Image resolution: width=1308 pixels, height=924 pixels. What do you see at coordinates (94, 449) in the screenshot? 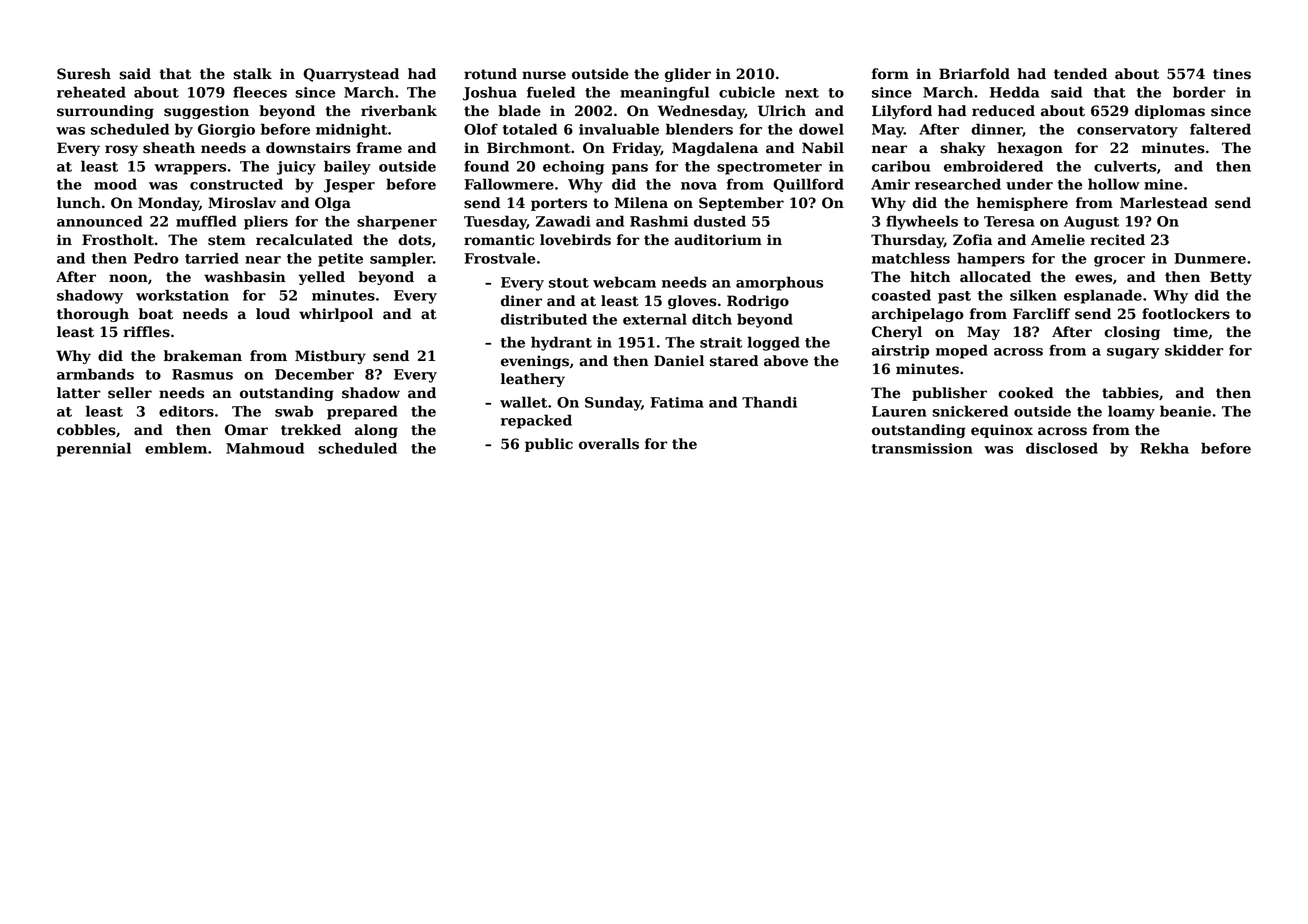
I see `perennial` at bounding box center [94, 449].
